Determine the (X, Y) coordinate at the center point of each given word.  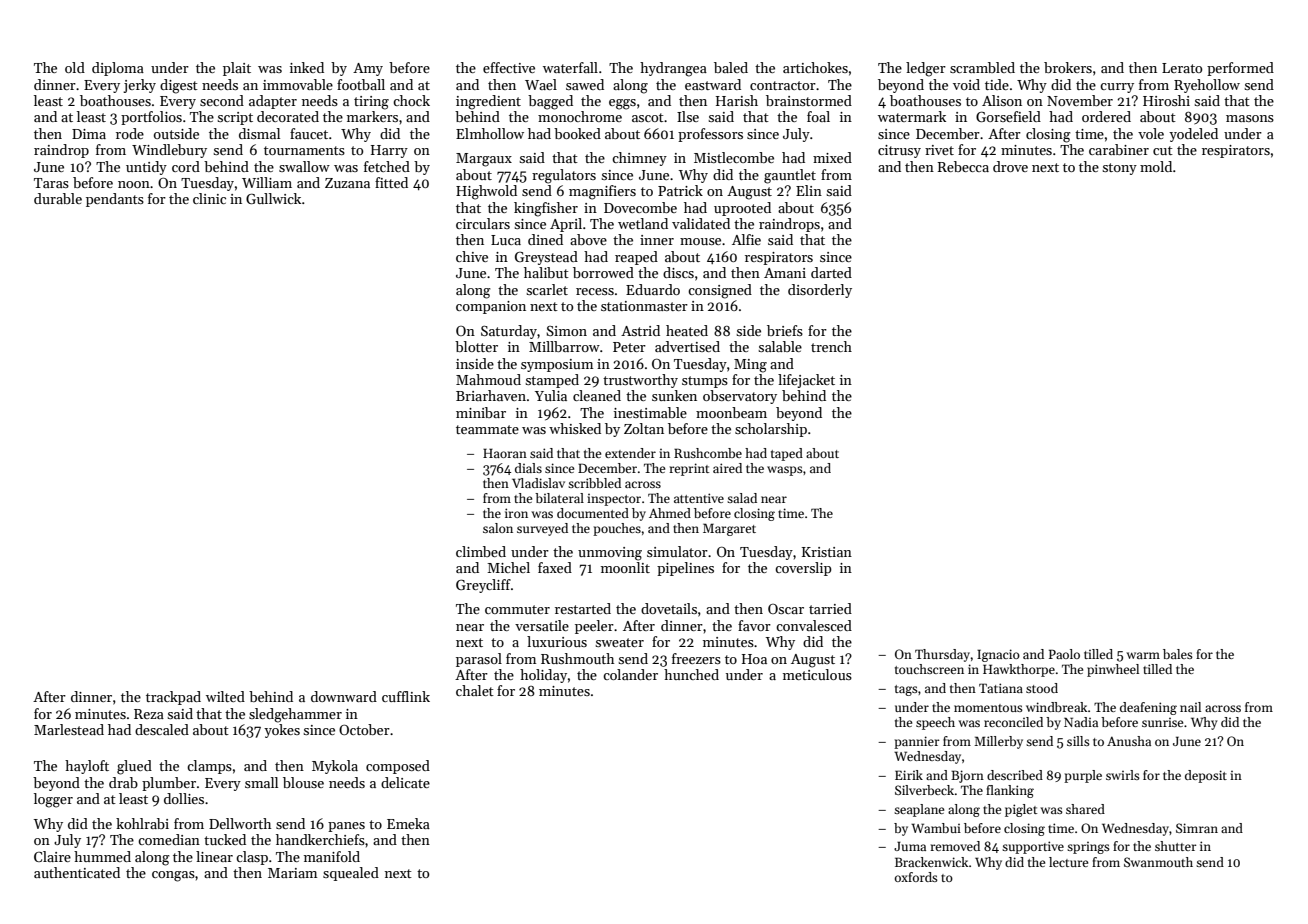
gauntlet (790, 176)
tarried (830, 608)
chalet (475, 690)
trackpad (173, 698)
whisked (575, 428)
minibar (481, 412)
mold (1156, 166)
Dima (89, 134)
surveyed (542, 529)
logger (53, 800)
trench (831, 346)
